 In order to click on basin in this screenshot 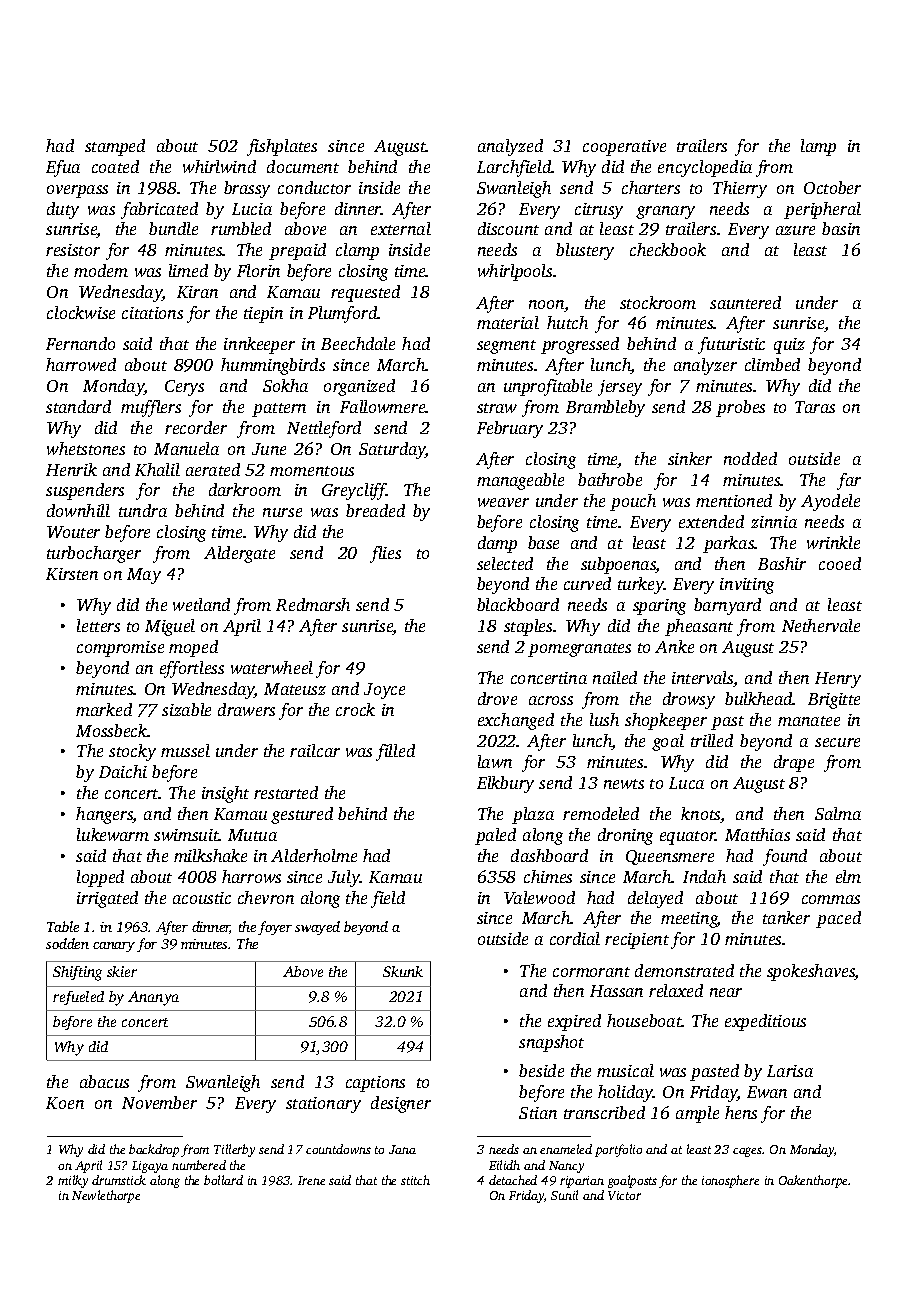, I will do `click(841, 228)`.
